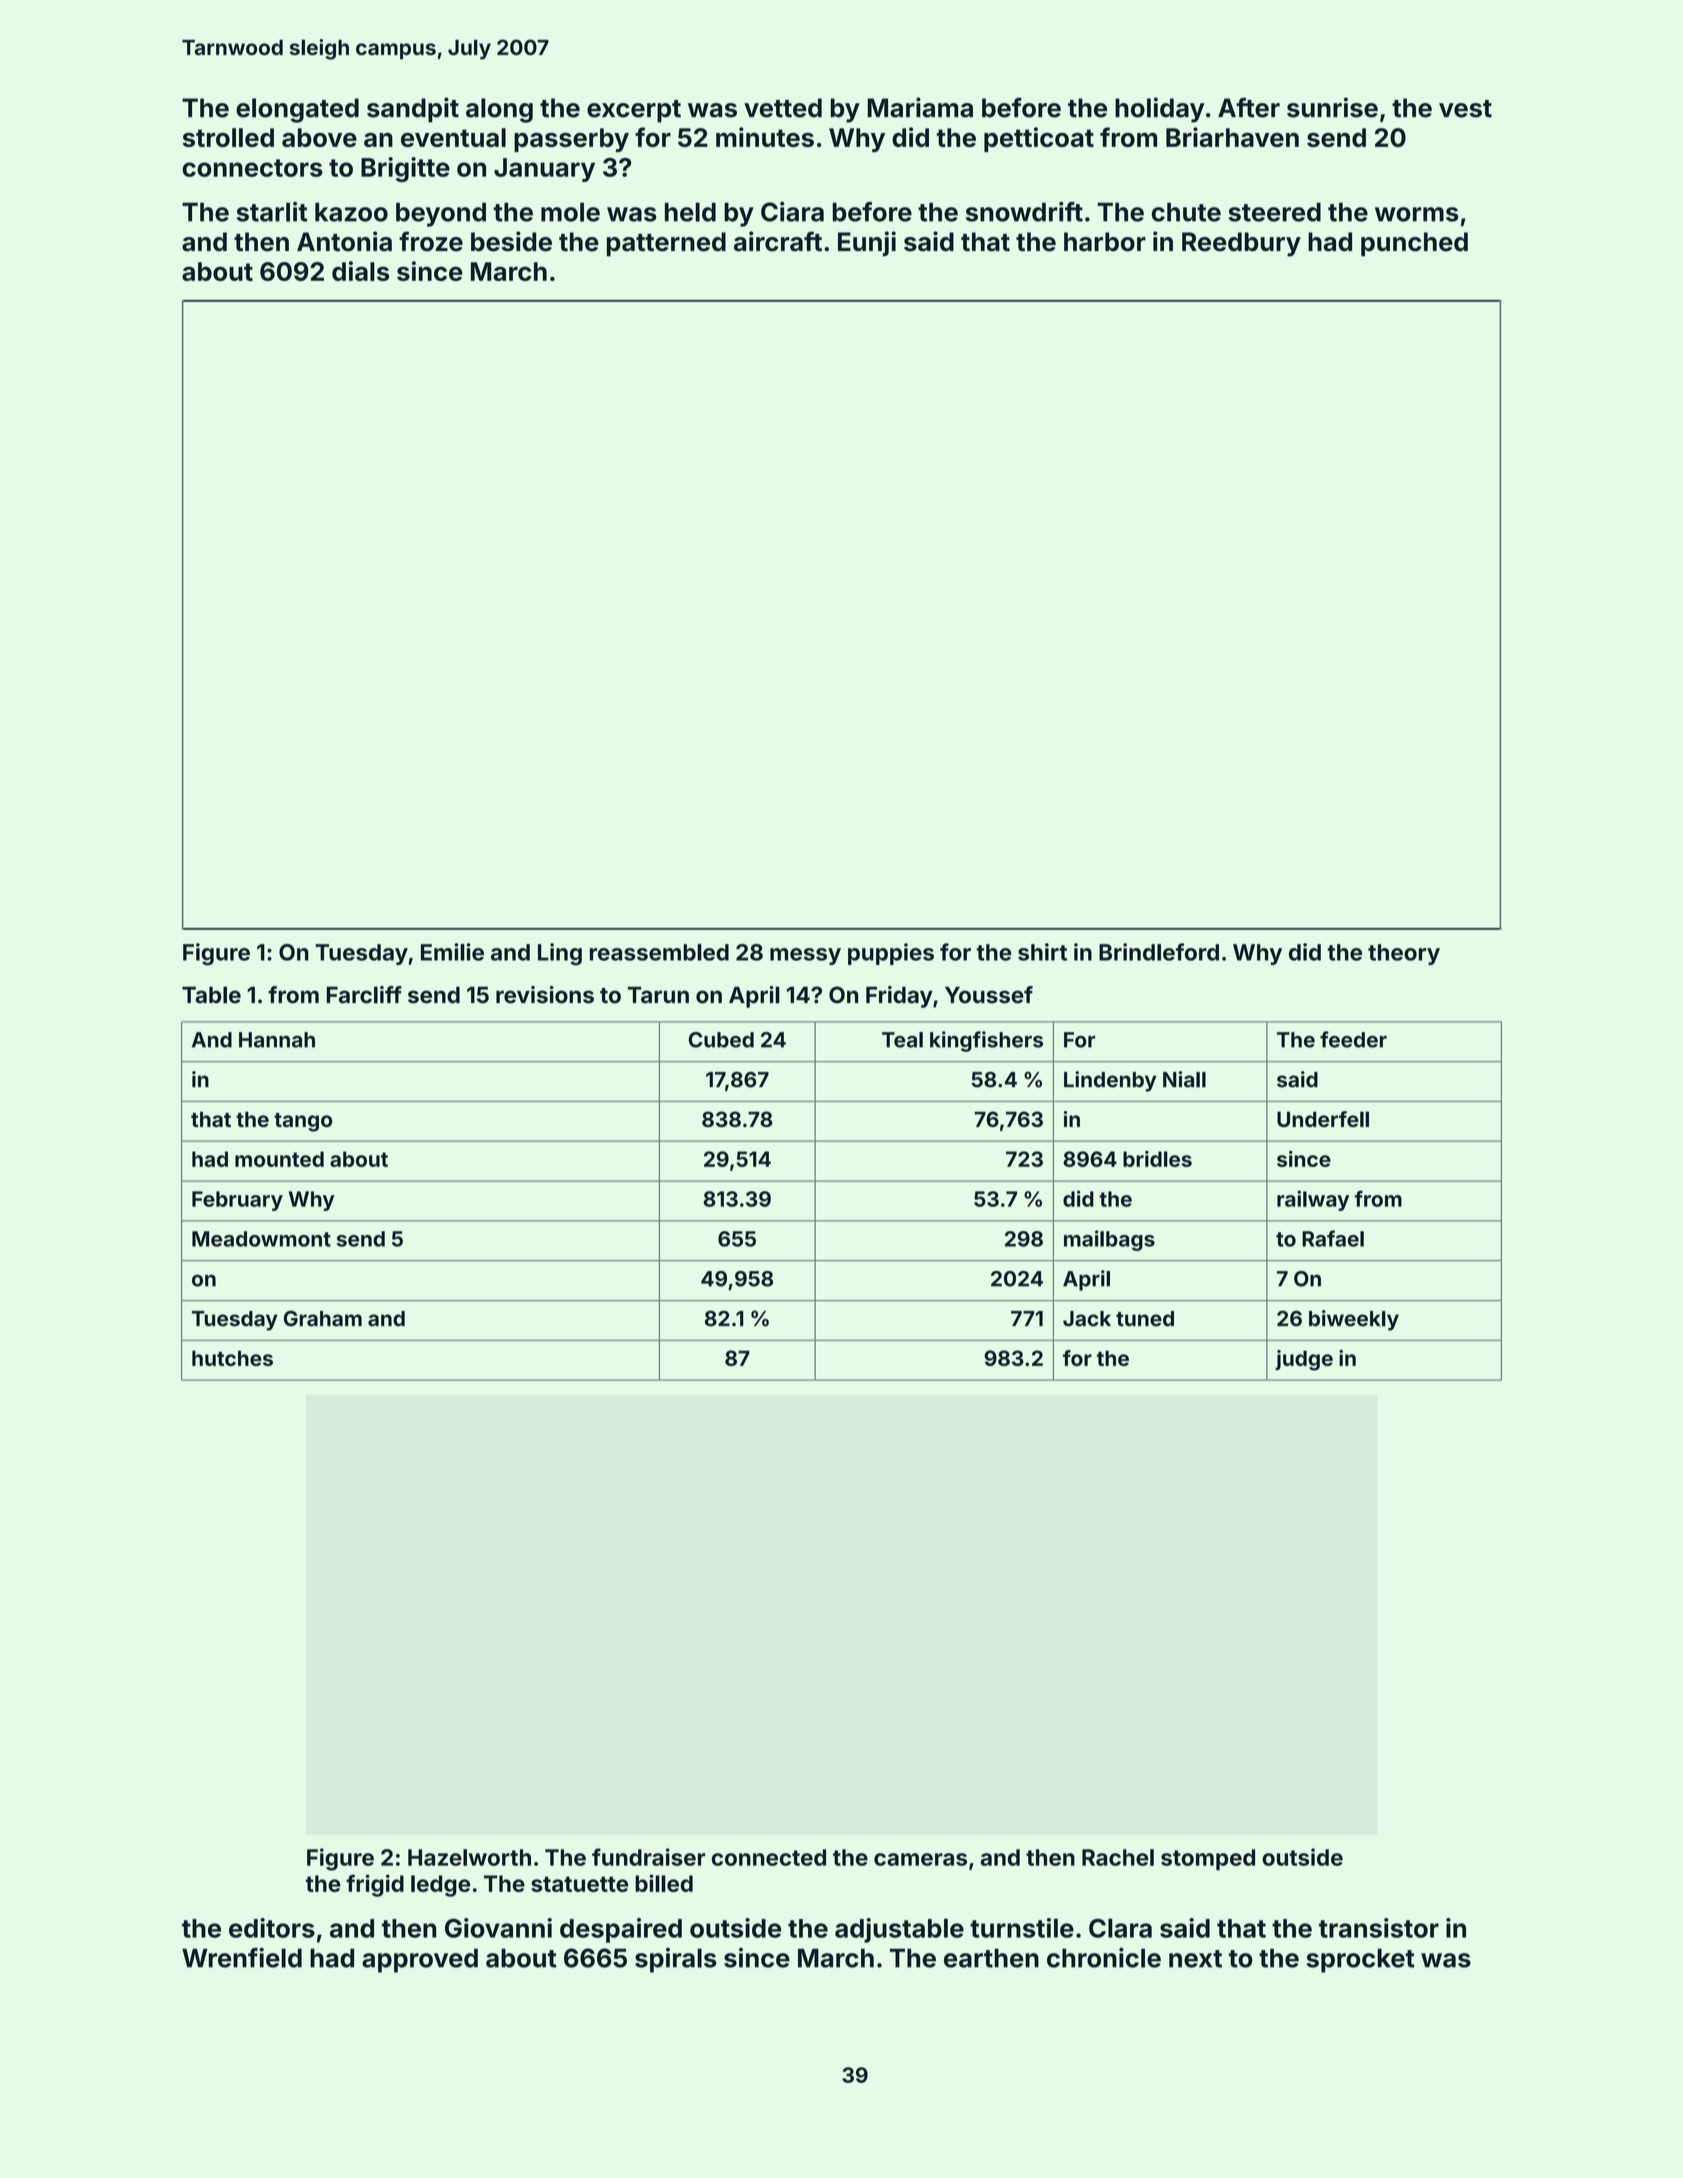  Describe the element at coordinates (228, 137) in the image. I see `strolled` at that location.
